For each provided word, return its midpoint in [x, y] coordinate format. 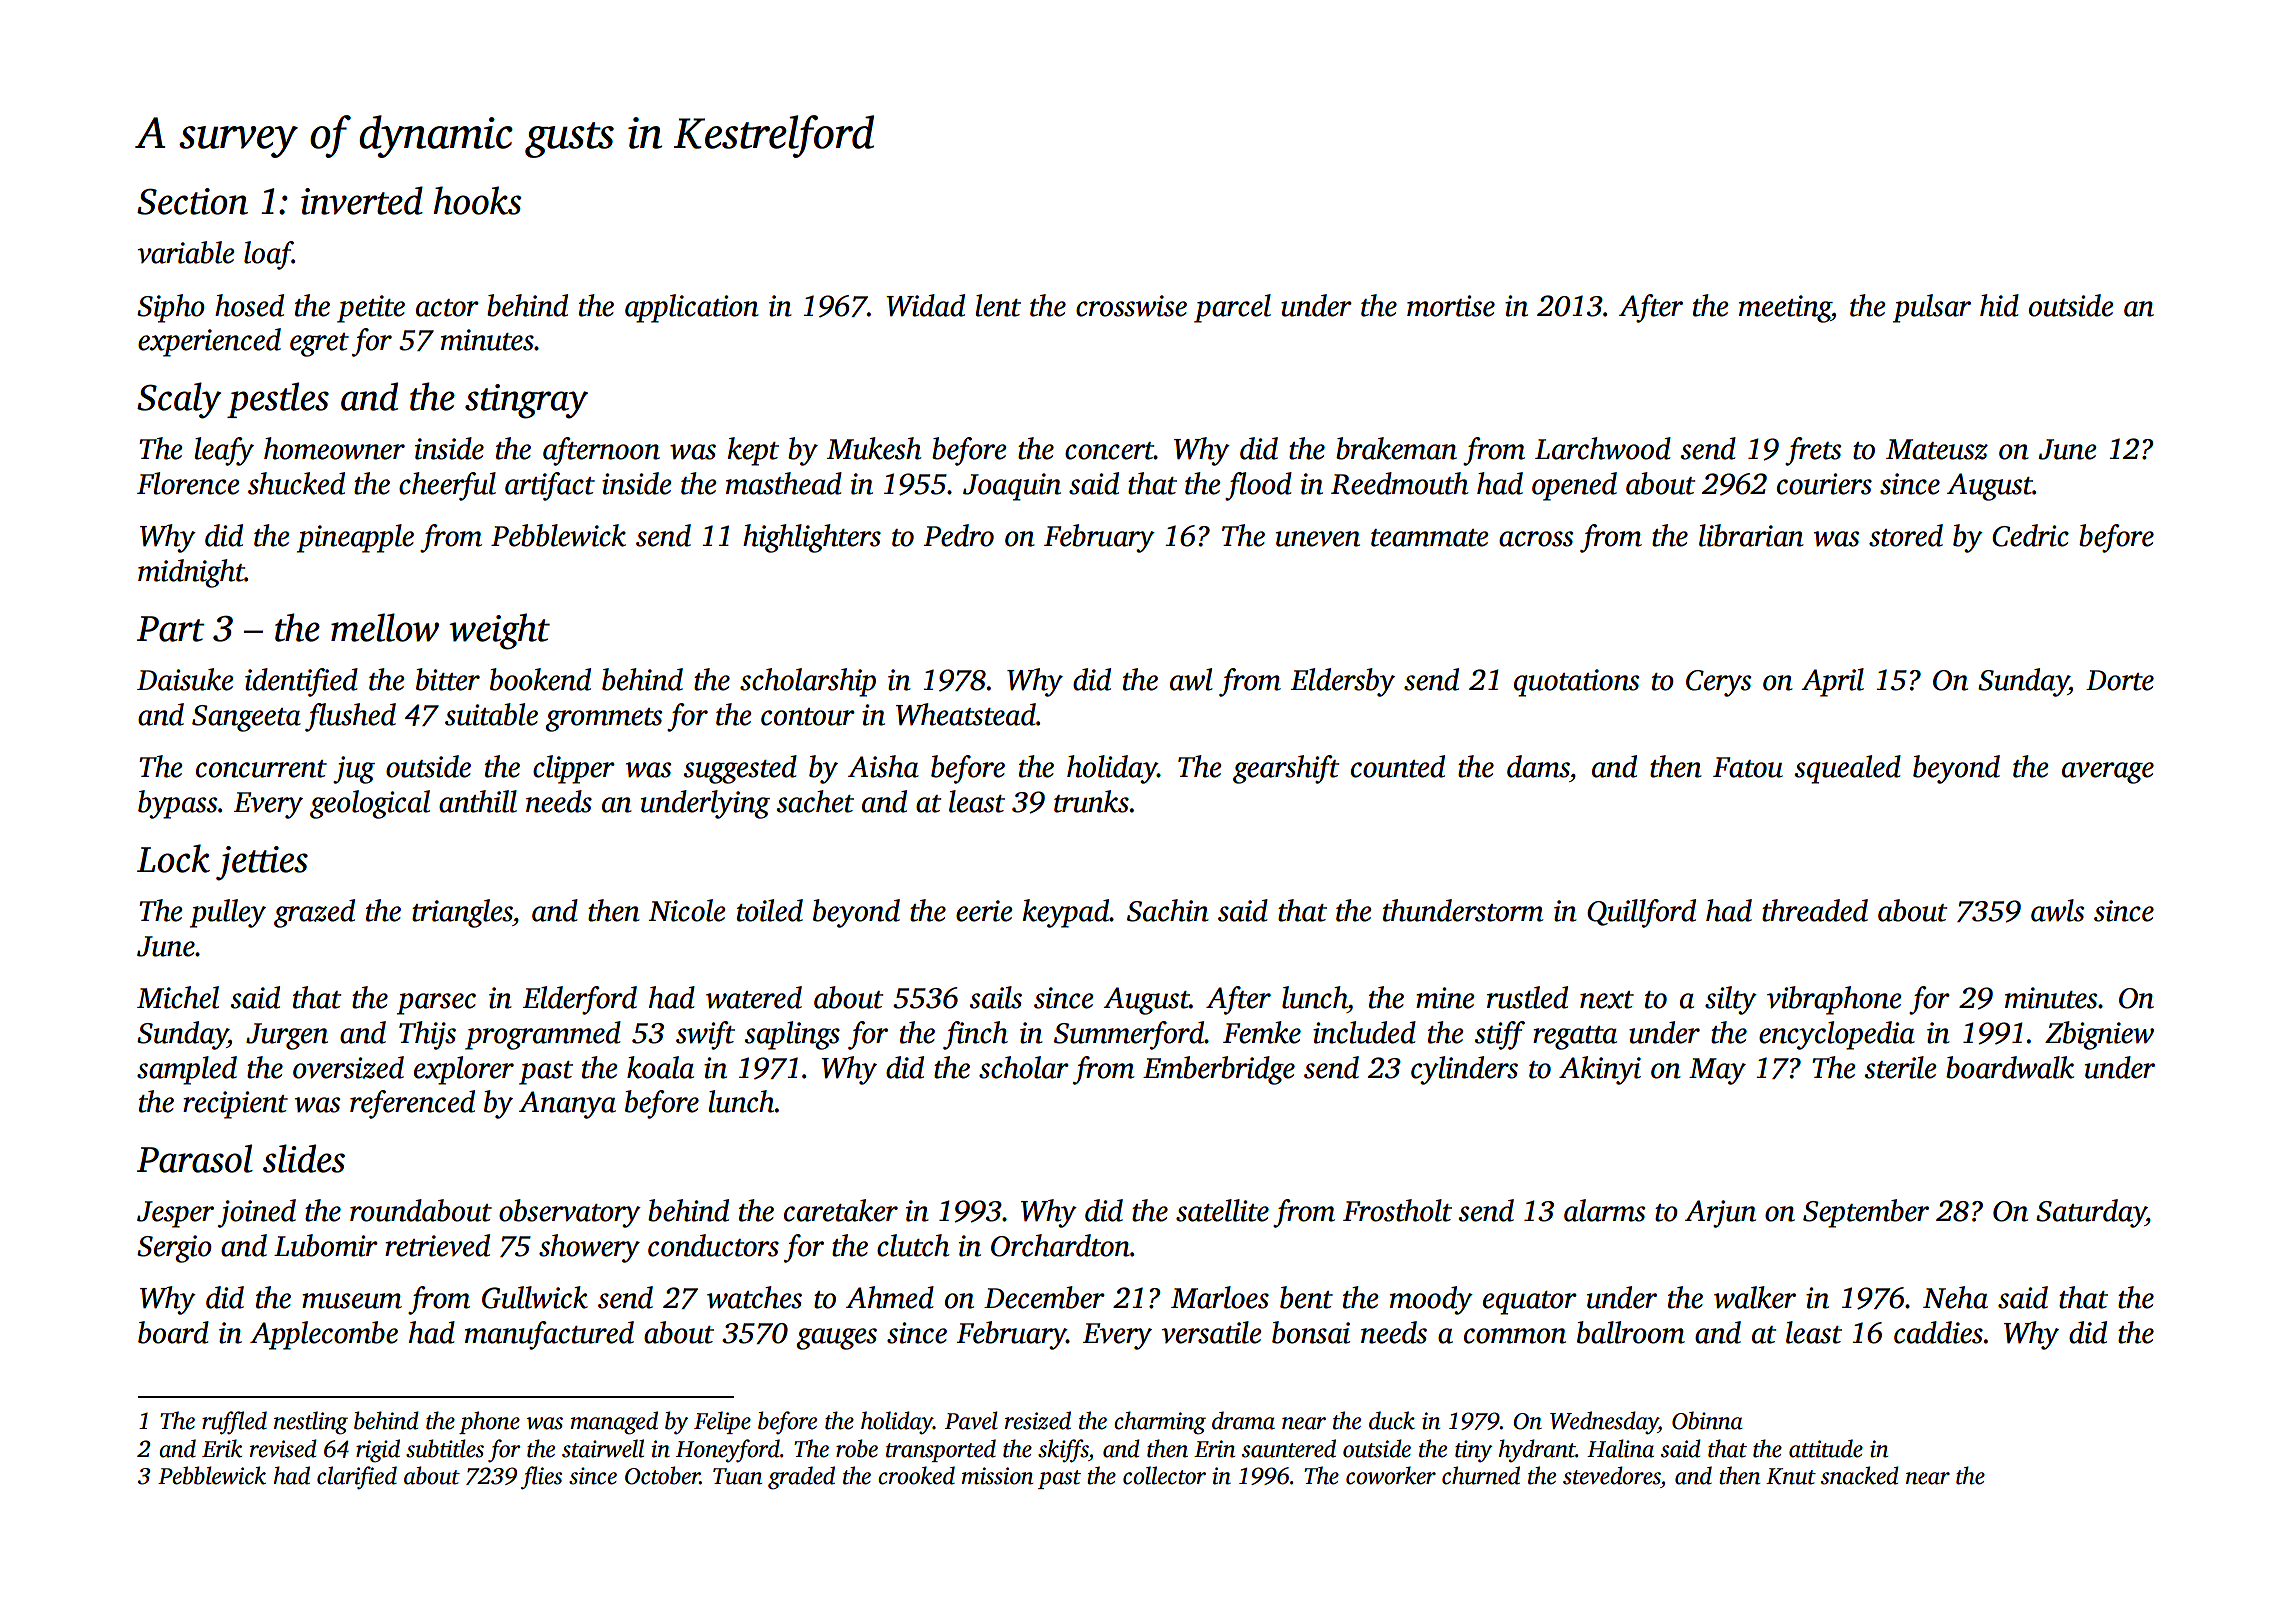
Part [171, 629]
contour [808, 717]
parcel [1232, 308]
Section [192, 201]
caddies [1938, 1332]
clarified [357, 1478]
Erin [1214, 1449]
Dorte [2120, 680]
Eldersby [1343, 682]
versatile [1212, 1332]
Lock [173, 858]
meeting [1785, 309]
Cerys [1718, 683]
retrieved [437, 1245]
